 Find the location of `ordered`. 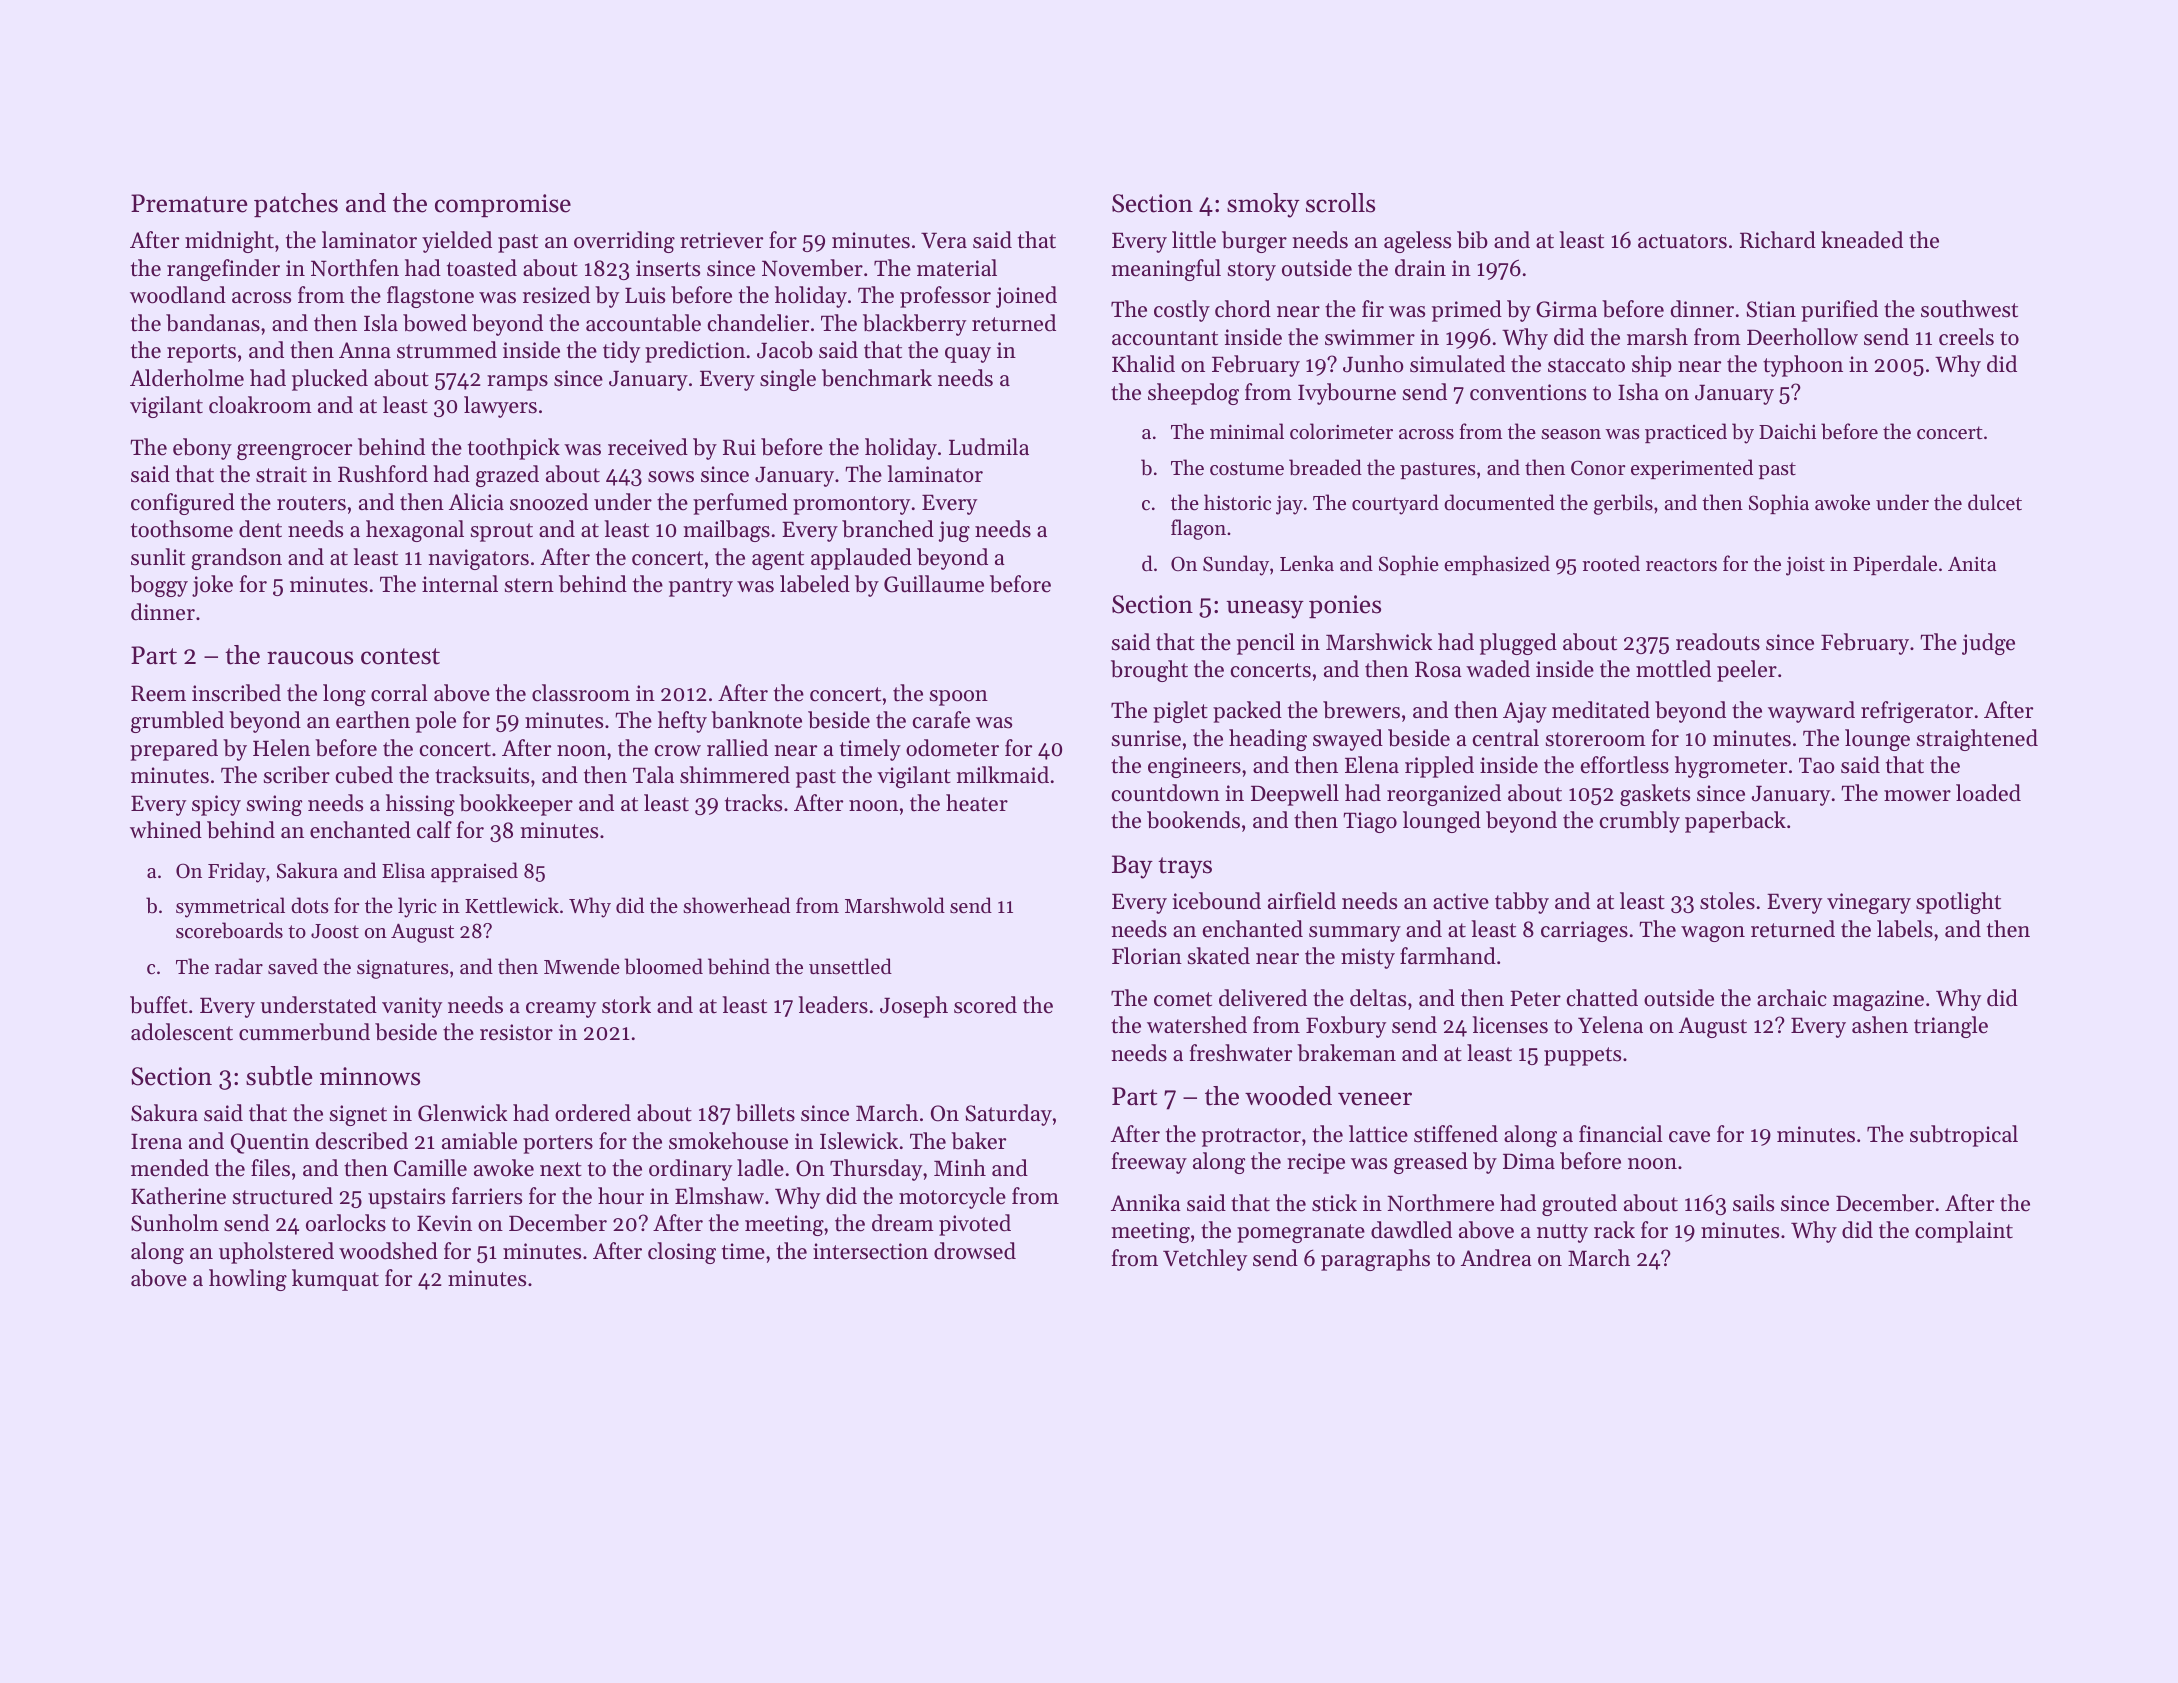

ordered is located at coordinates (593, 1113).
